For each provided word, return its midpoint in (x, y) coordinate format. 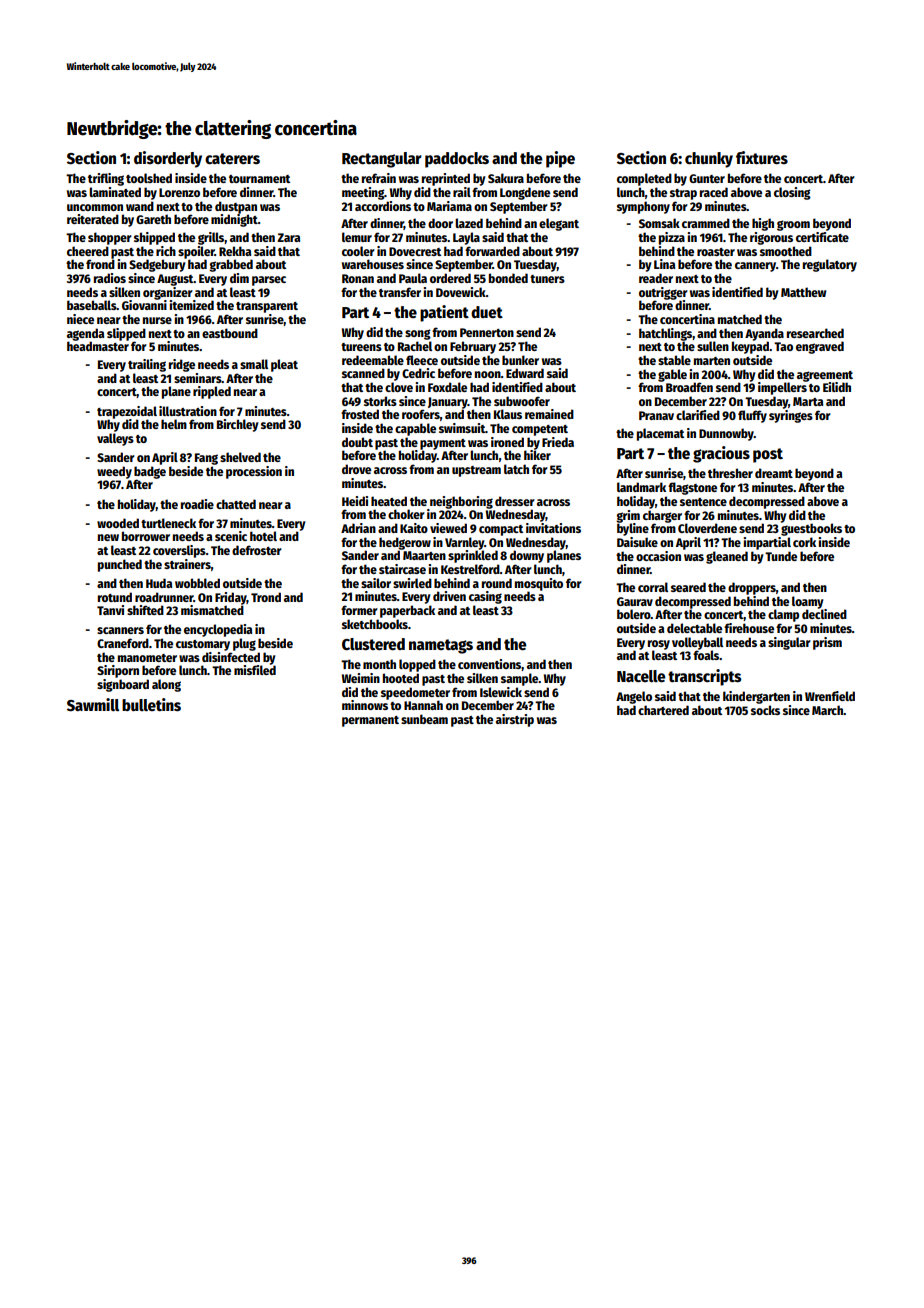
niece (80, 319)
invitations (553, 528)
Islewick (501, 692)
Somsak (659, 223)
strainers (187, 564)
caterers (232, 158)
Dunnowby (726, 434)
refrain (379, 178)
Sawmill (93, 705)
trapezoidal (127, 412)
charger (662, 516)
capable (415, 429)
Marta (808, 401)
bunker (520, 360)
